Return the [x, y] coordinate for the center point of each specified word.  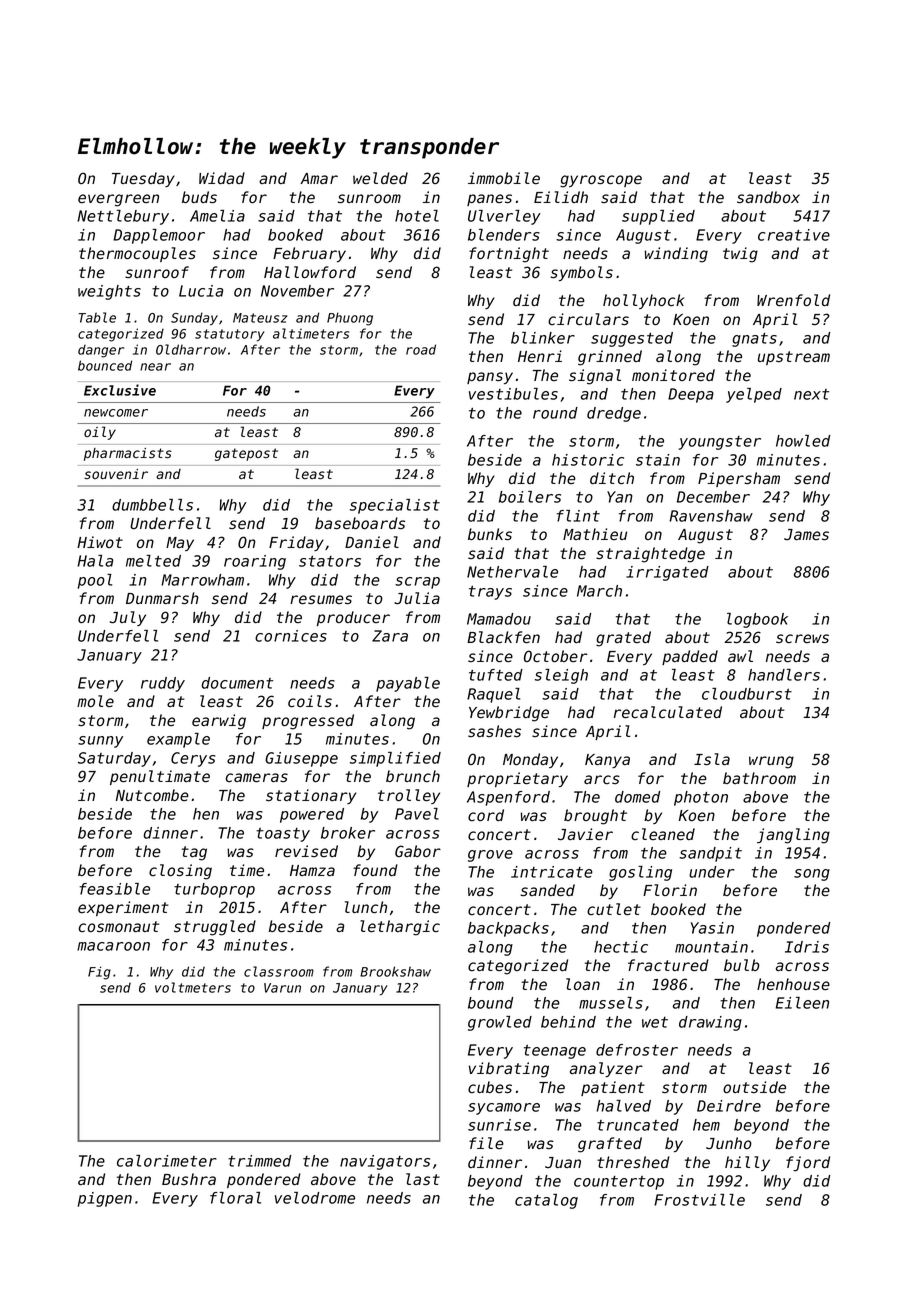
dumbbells [152, 505]
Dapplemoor [159, 236]
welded [380, 178]
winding [676, 255]
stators [330, 561]
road [421, 349]
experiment [123, 908]
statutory [230, 335]
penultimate [160, 777]
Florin [670, 890]
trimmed [259, 1161]
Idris [807, 947]
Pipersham [739, 479]
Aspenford [508, 798]
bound [490, 1003]
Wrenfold [793, 300]
